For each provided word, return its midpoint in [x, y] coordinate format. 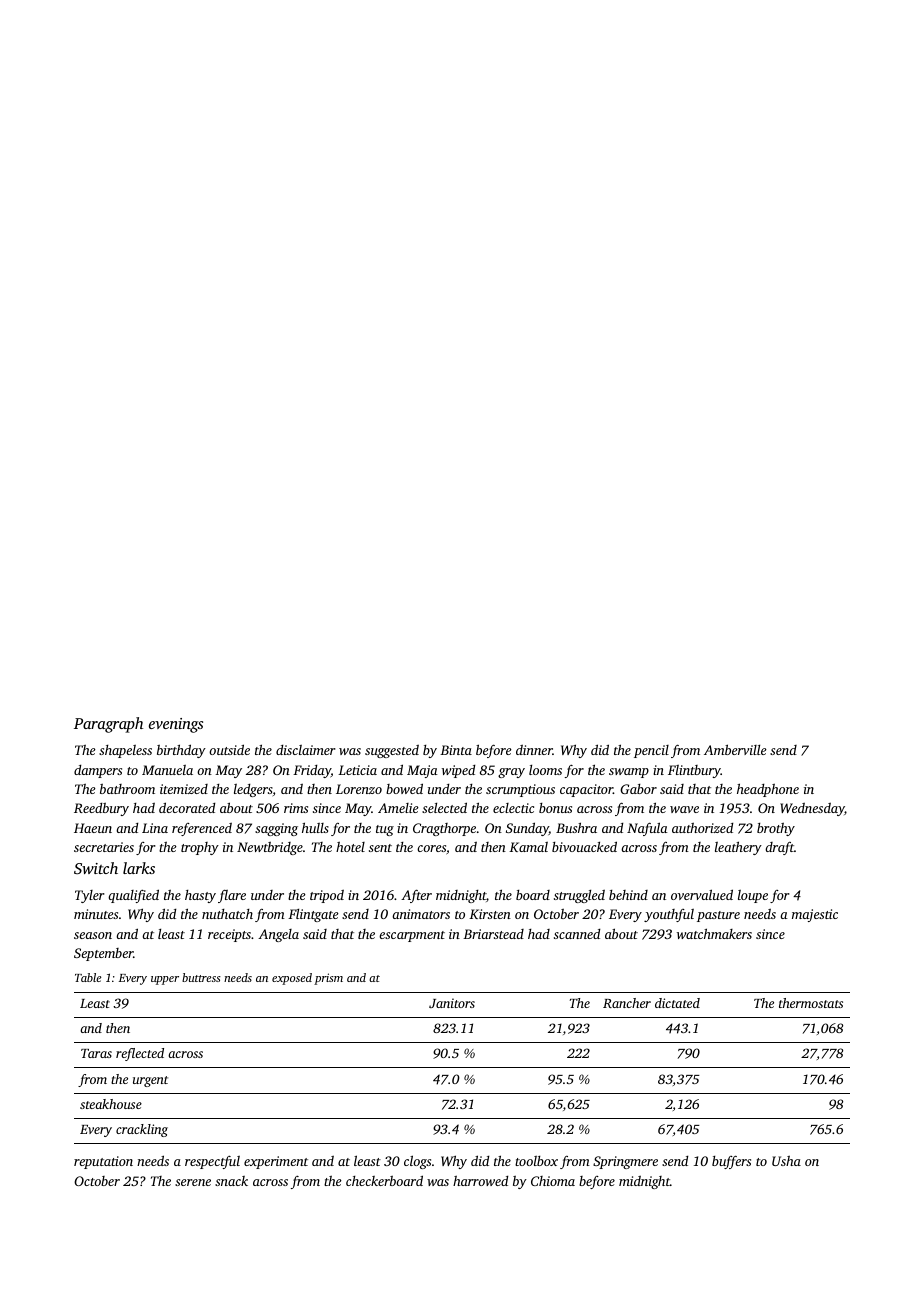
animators [421, 914]
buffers [731, 1162]
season [93, 935]
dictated [677, 1003]
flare [232, 896]
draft [779, 848]
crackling [142, 1130]
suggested [392, 751]
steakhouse [111, 1104]
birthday [181, 751]
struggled [579, 896]
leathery [738, 848]
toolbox [536, 1161]
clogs [417, 1162]
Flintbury [694, 771]
